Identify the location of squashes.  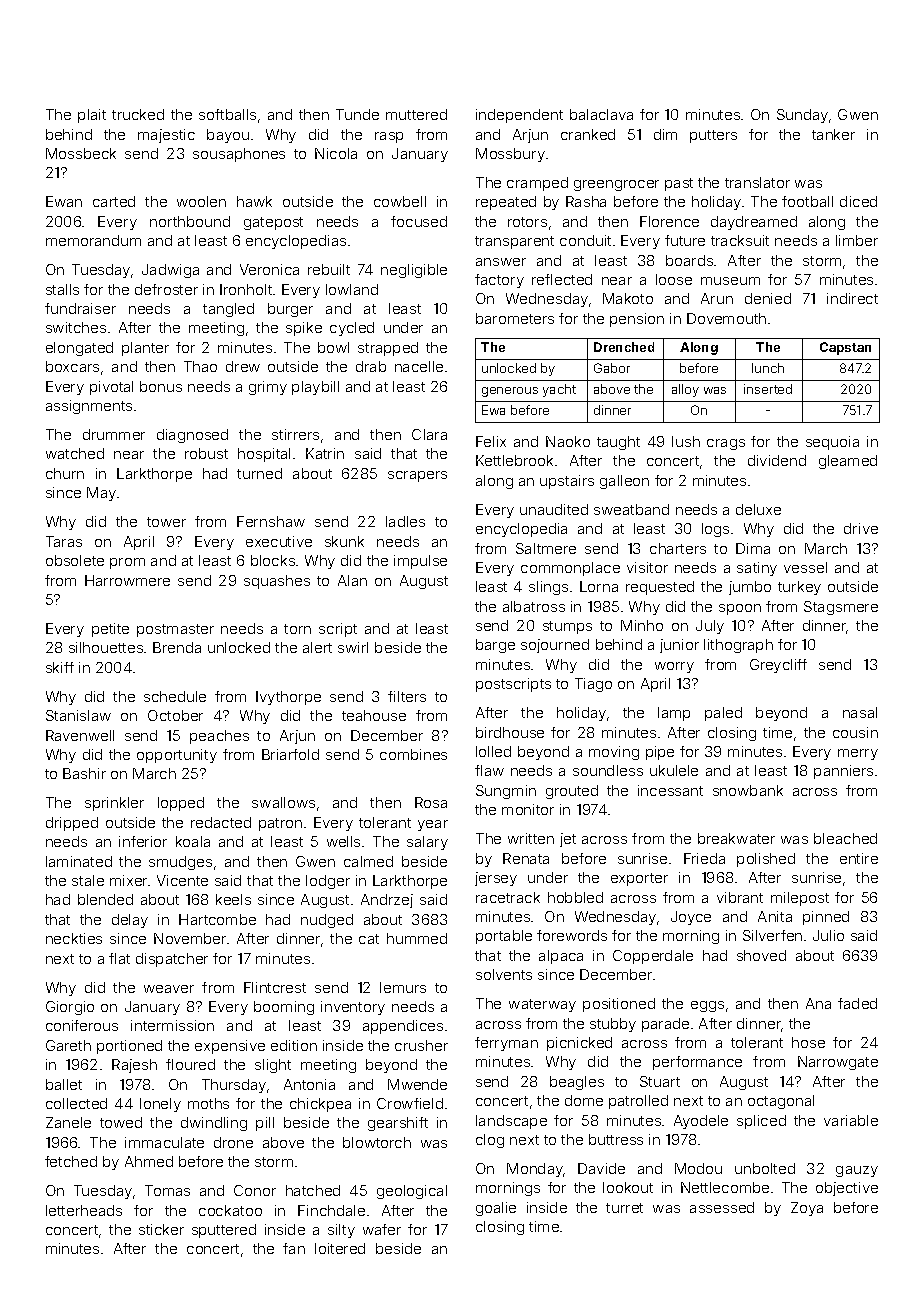
(277, 582).
